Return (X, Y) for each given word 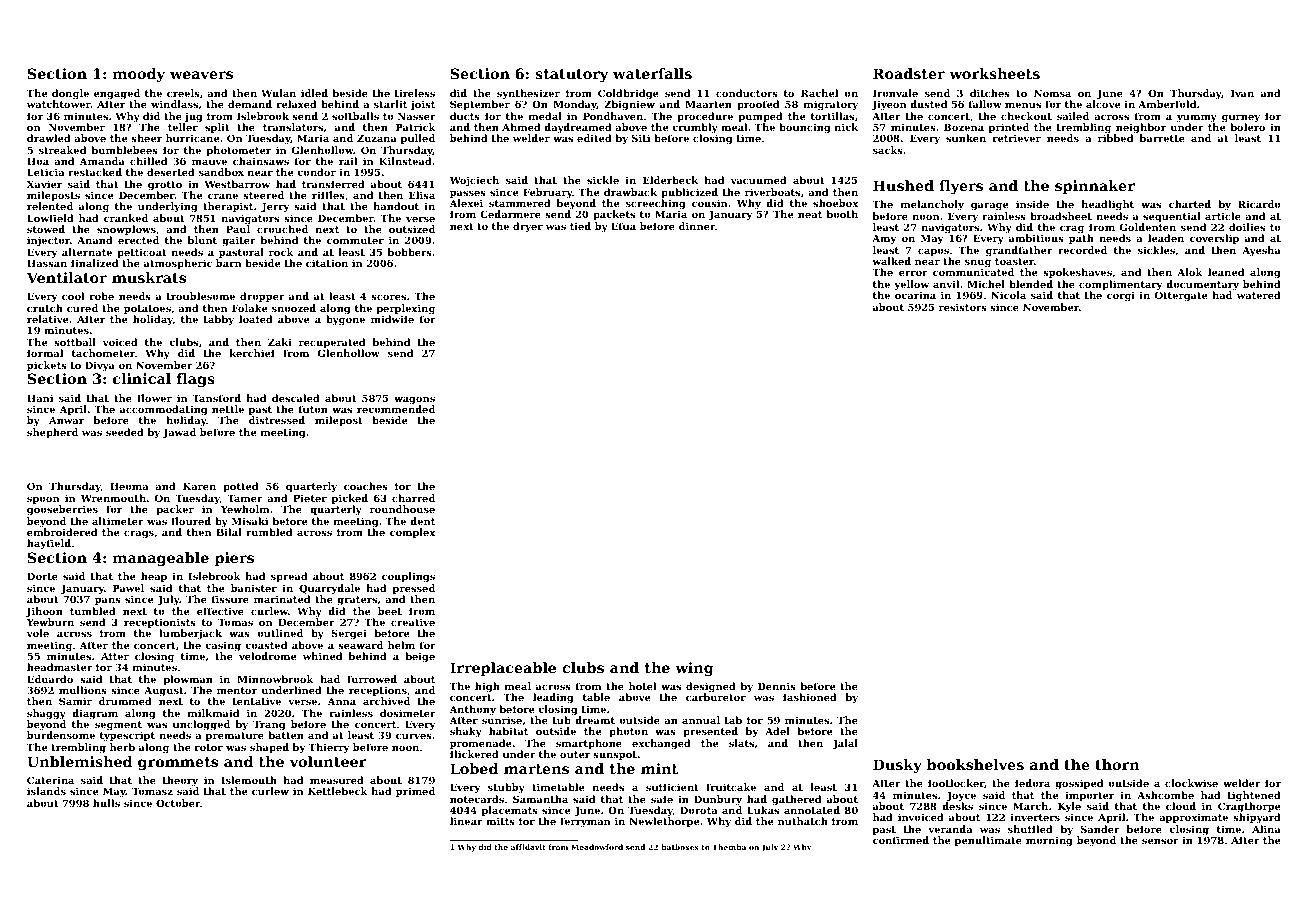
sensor (1160, 841)
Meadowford (597, 847)
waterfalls (652, 73)
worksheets (994, 73)
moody (139, 75)
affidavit (528, 847)
